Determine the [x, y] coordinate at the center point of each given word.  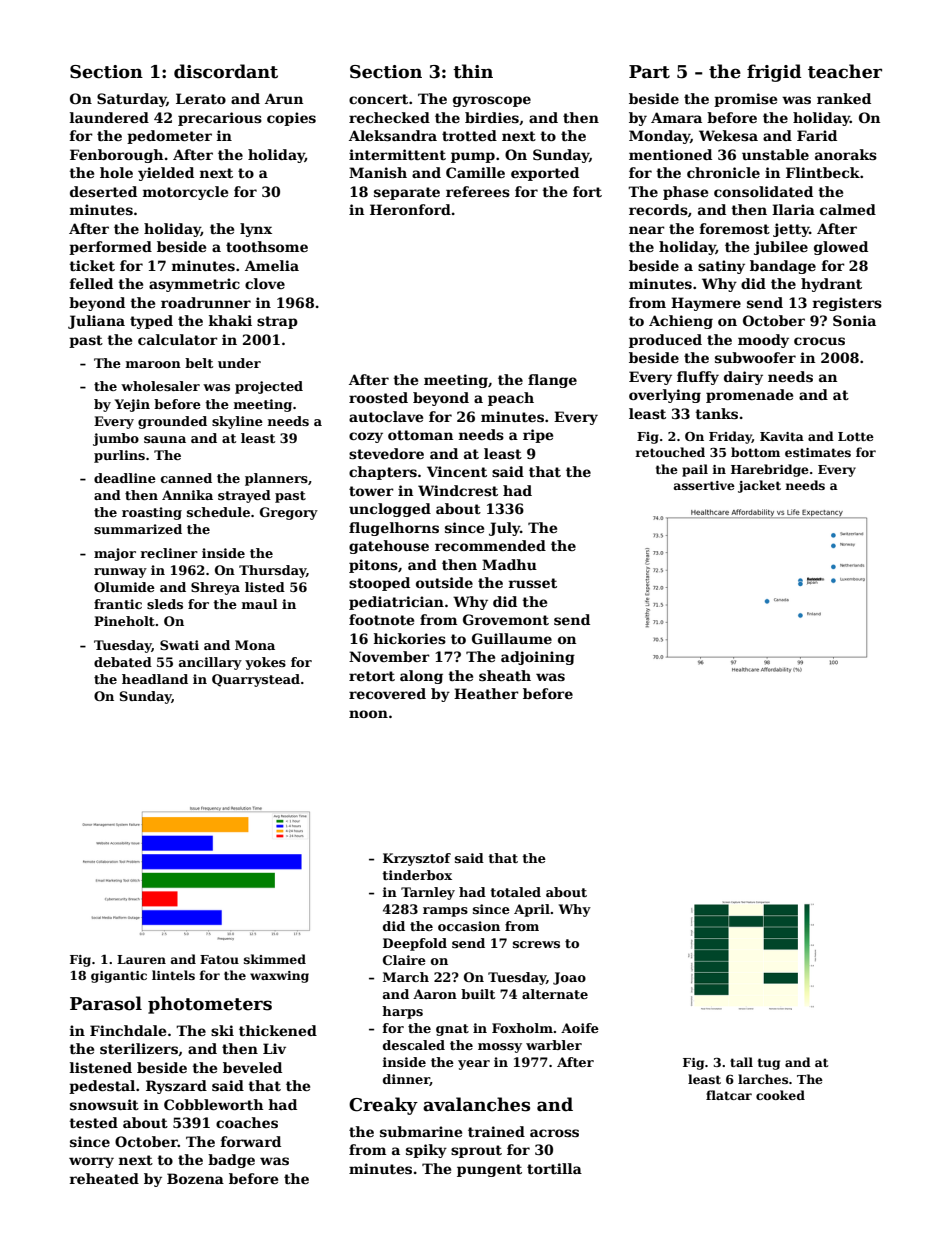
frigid [774, 73]
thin [473, 71]
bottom [755, 452]
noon [368, 714]
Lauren [141, 959]
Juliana [96, 322]
